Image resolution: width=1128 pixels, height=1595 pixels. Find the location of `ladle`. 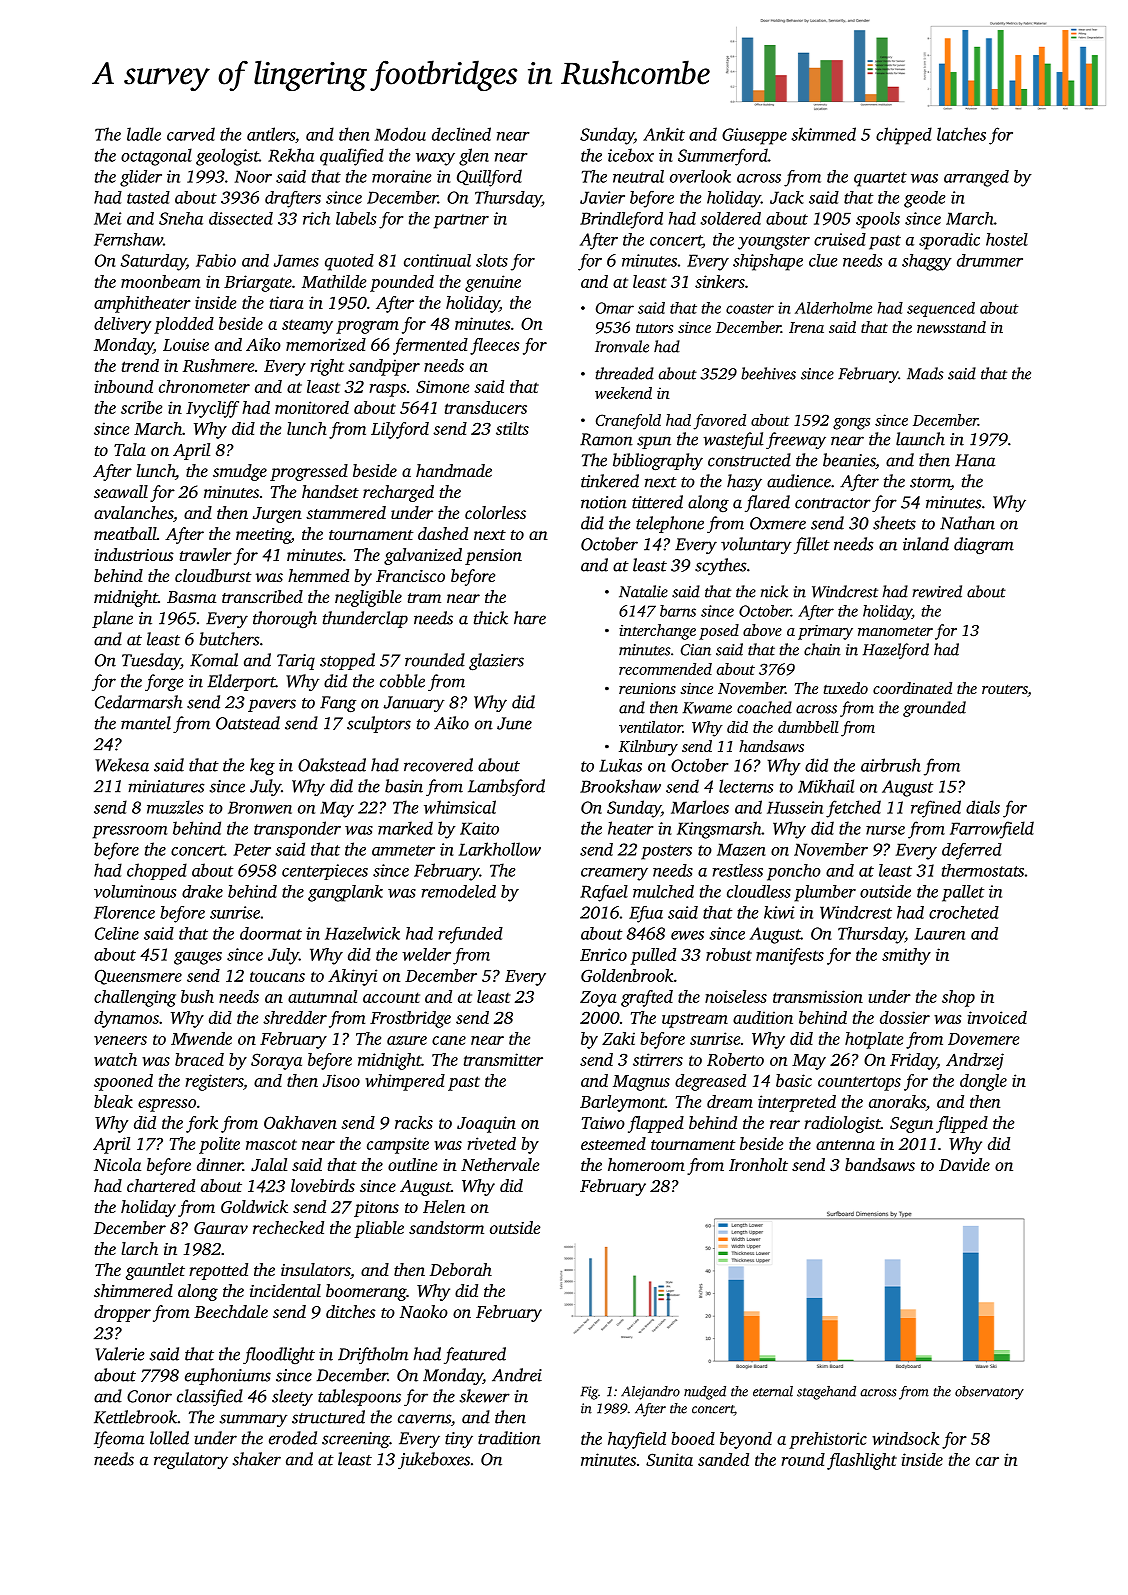

ladle is located at coordinates (144, 134).
